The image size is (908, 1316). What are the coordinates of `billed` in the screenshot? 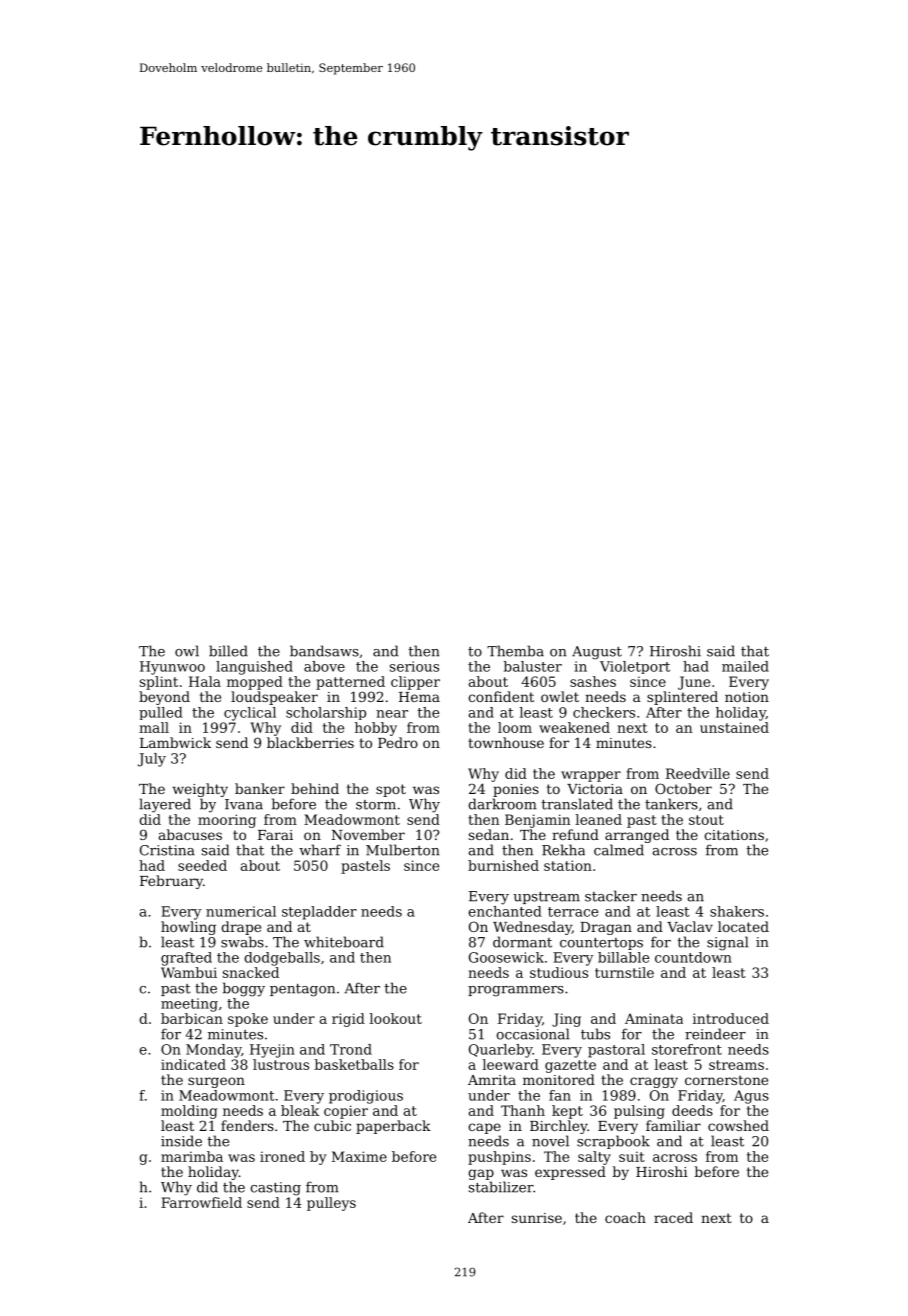 It's located at (228, 651).
